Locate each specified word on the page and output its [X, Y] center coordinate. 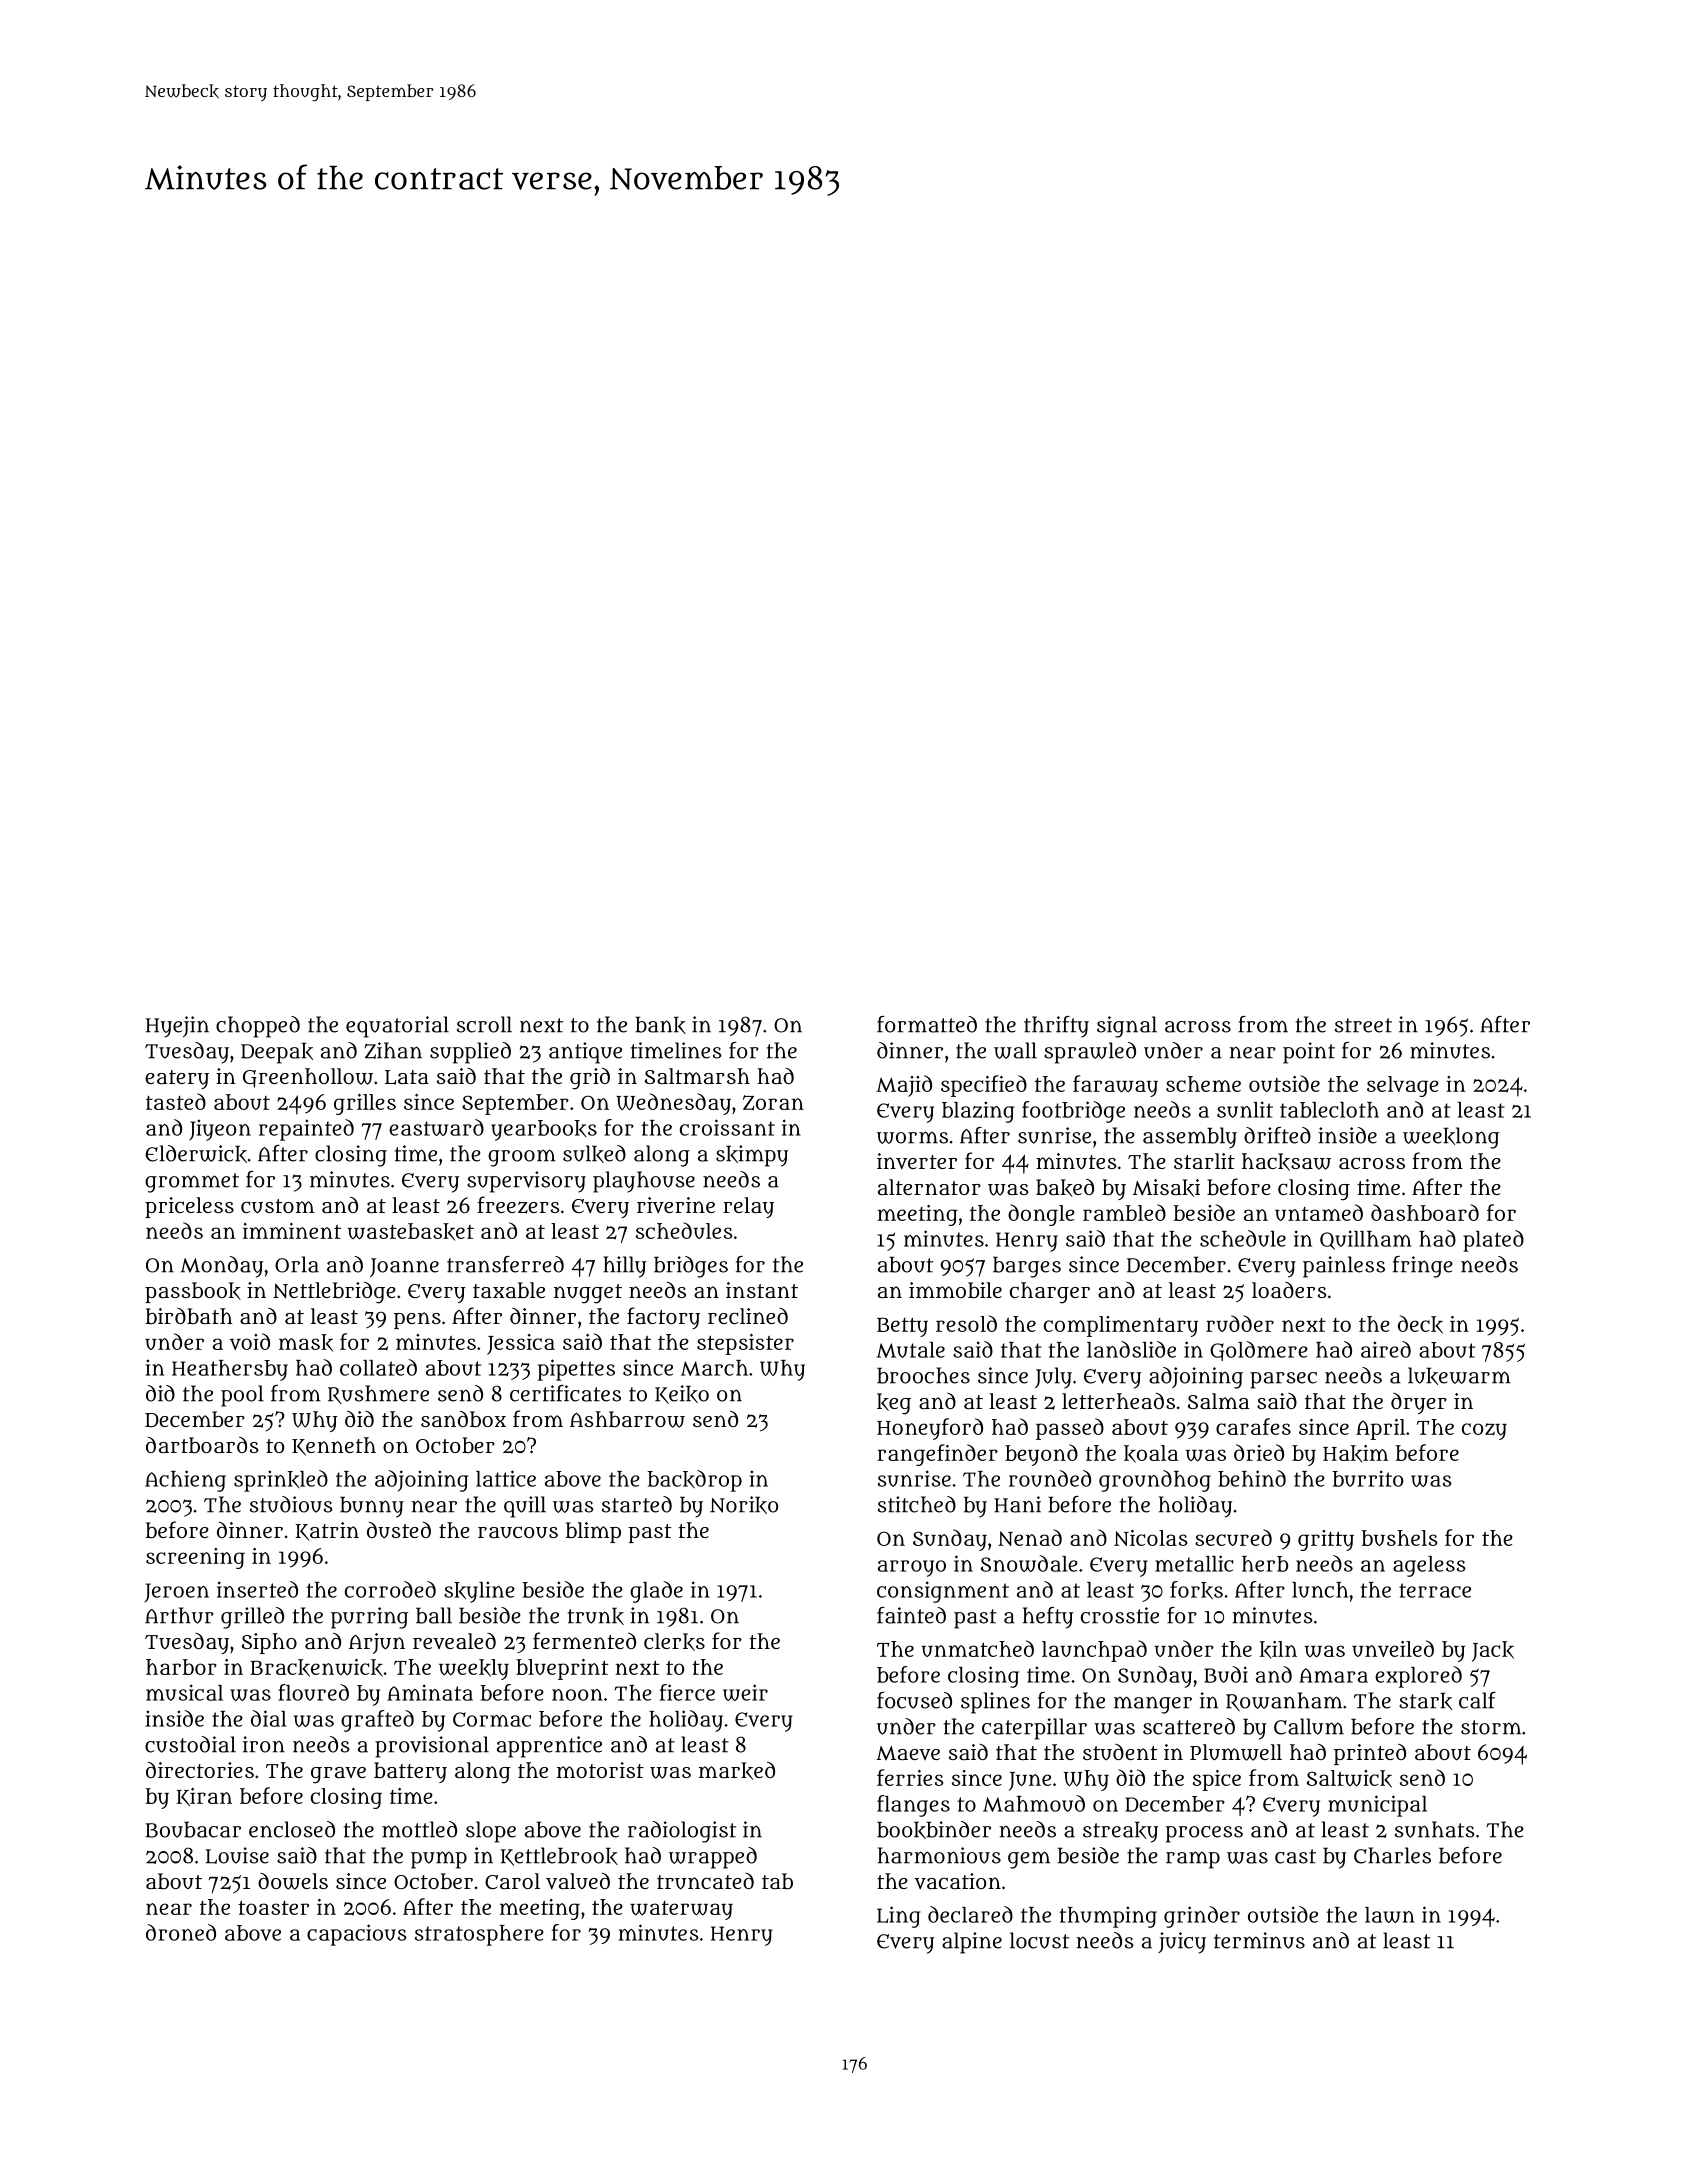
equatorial [397, 1027]
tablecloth [1329, 1110]
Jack [1493, 1651]
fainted [911, 1615]
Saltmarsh [697, 1076]
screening [195, 1558]
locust [1039, 1940]
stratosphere [479, 1935]
